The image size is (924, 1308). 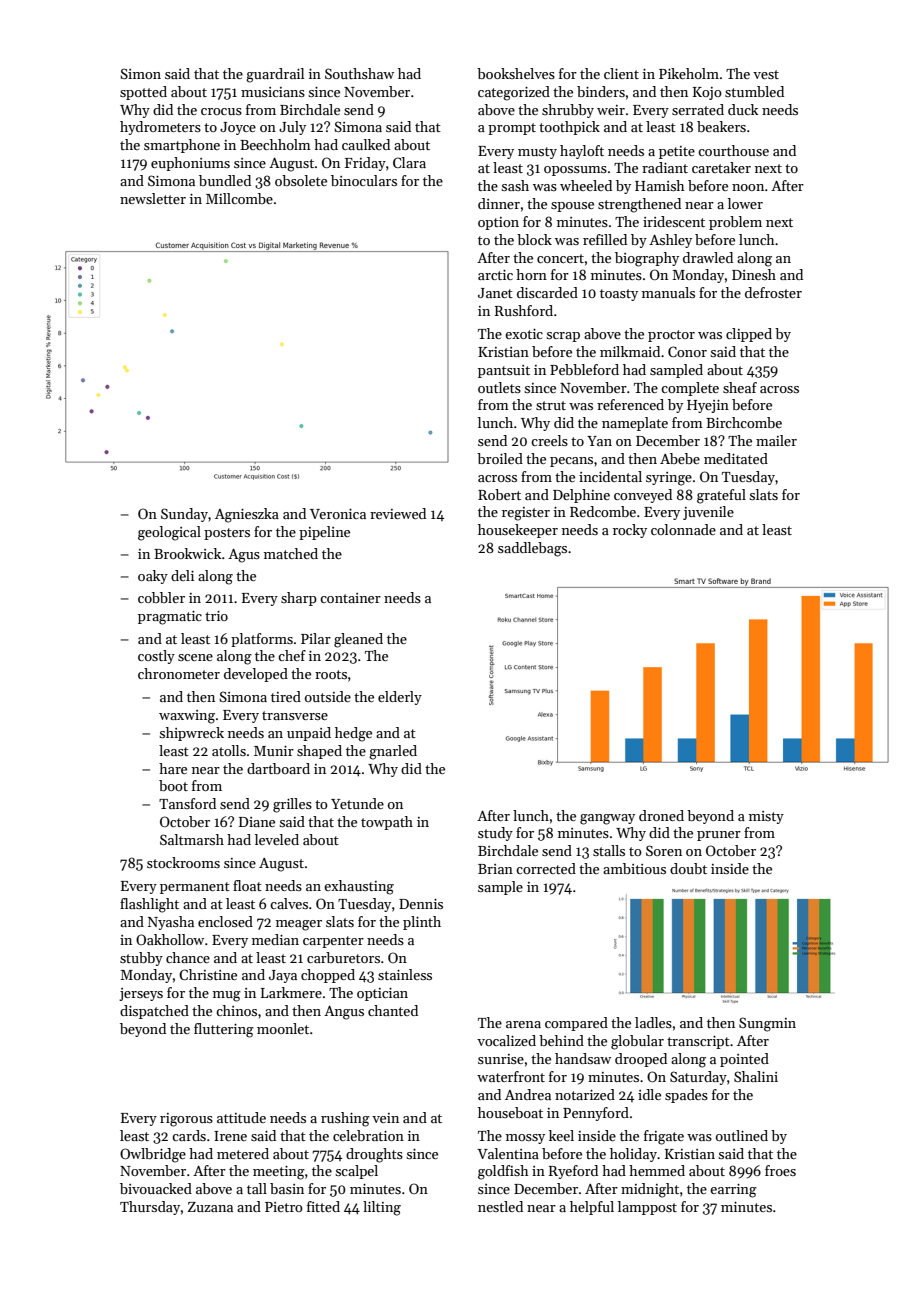 I want to click on nestled, so click(x=500, y=1206).
